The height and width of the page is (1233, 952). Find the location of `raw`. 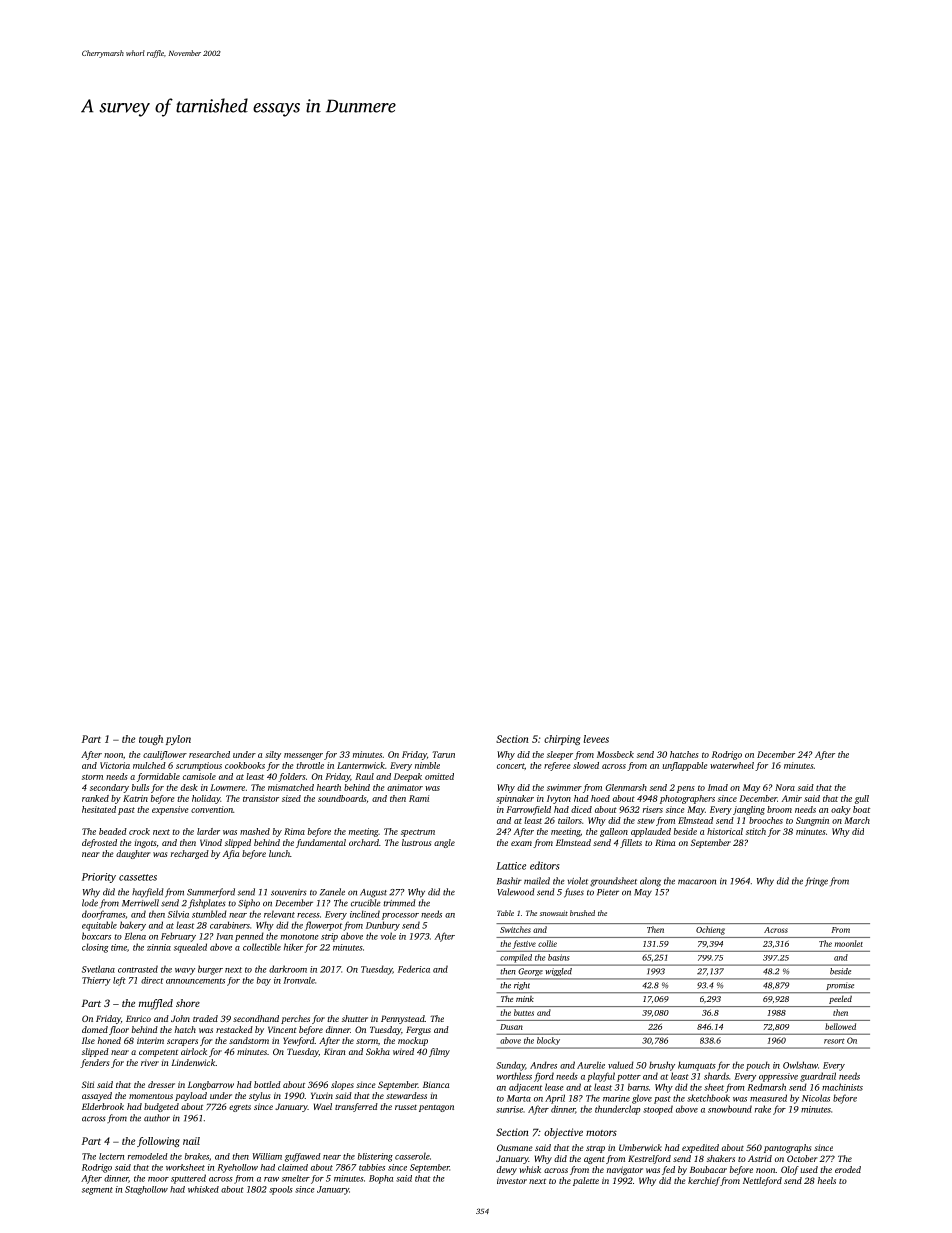

raw is located at coordinates (271, 1179).
